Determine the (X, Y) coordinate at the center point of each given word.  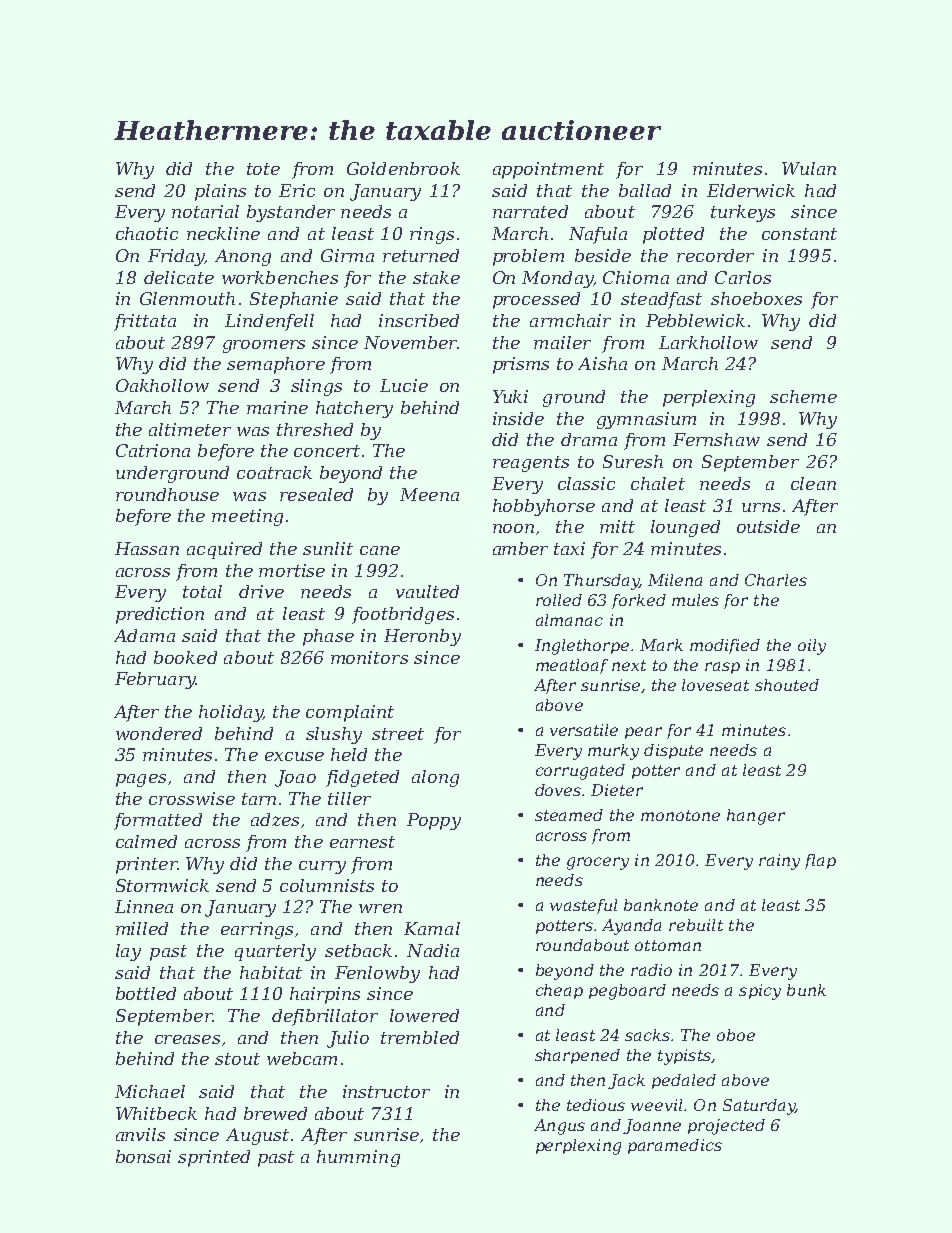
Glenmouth (187, 298)
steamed (569, 815)
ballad (645, 190)
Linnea (144, 906)
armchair (570, 320)
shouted (787, 685)
